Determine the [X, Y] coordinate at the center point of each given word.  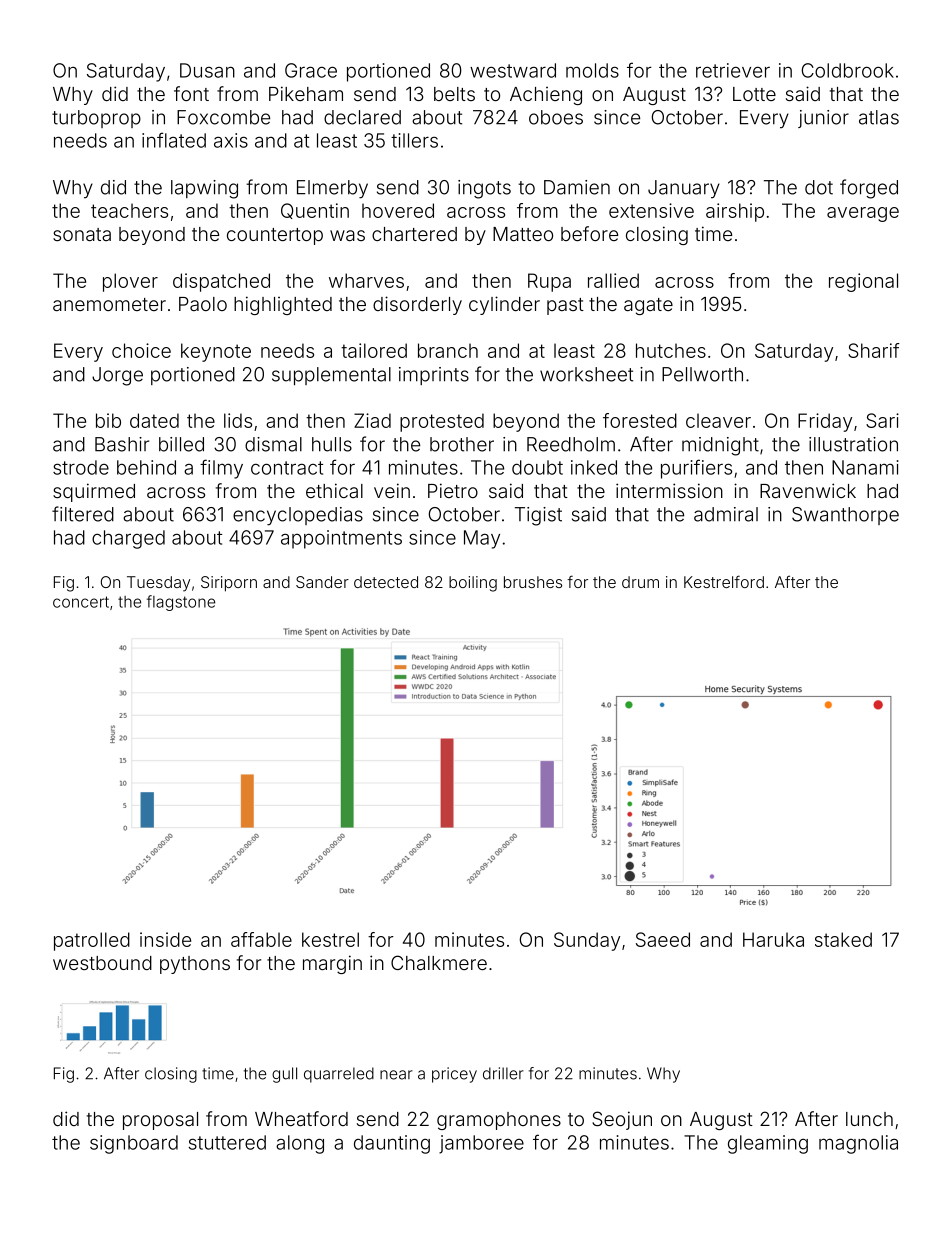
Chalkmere [439, 962]
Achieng [546, 96]
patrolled [92, 941]
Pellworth [702, 374]
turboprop [96, 119]
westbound [102, 963]
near [396, 1075]
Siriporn [229, 584]
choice [141, 350]
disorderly [417, 305]
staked [843, 939]
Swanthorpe [845, 516]
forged [869, 189]
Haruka [773, 939]
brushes [533, 582]
